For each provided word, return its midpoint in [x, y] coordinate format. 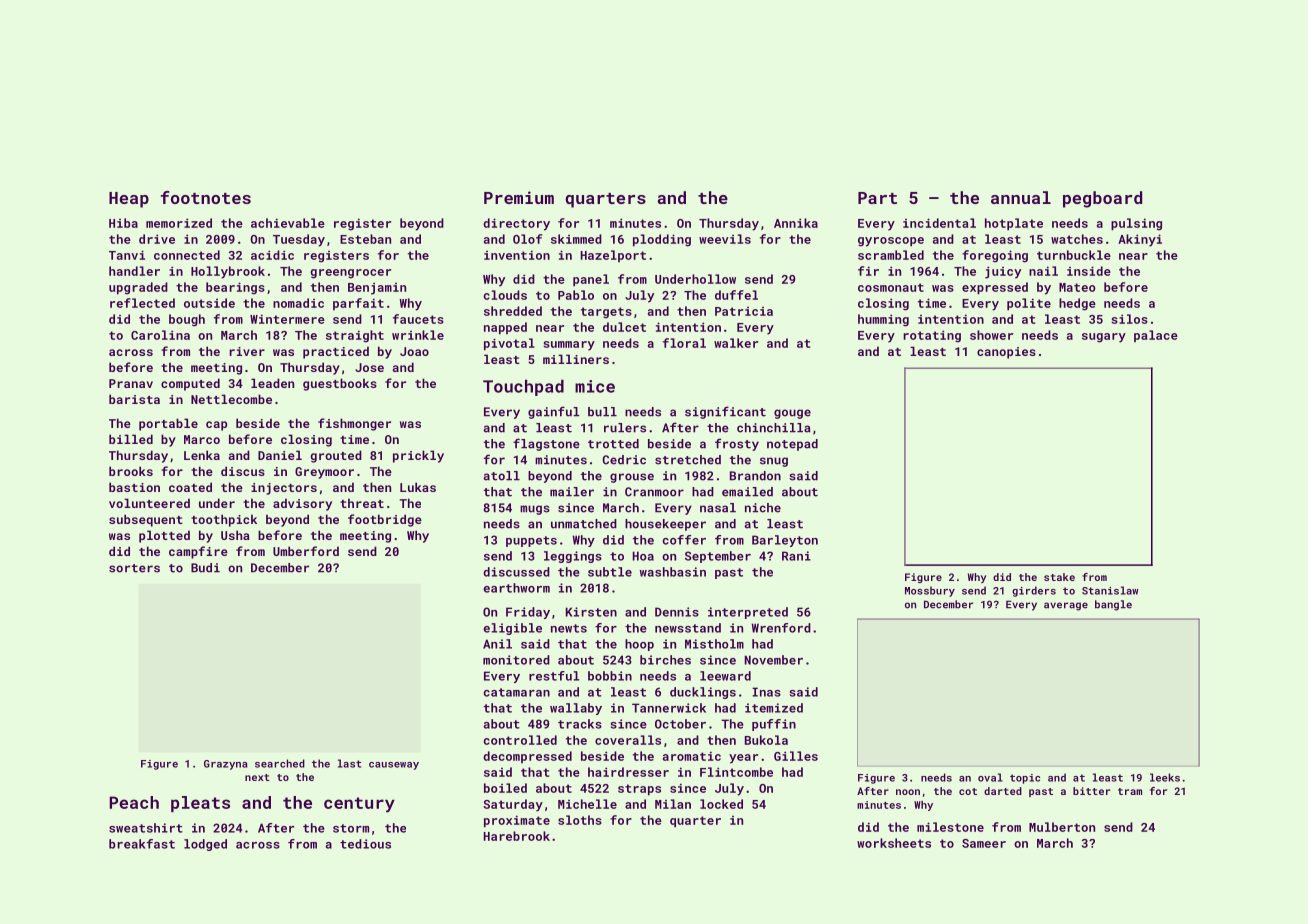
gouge [792, 414]
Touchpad [523, 387]
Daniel [280, 455]
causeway [394, 766]
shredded [513, 311]
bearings [235, 288]
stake [1059, 577]
